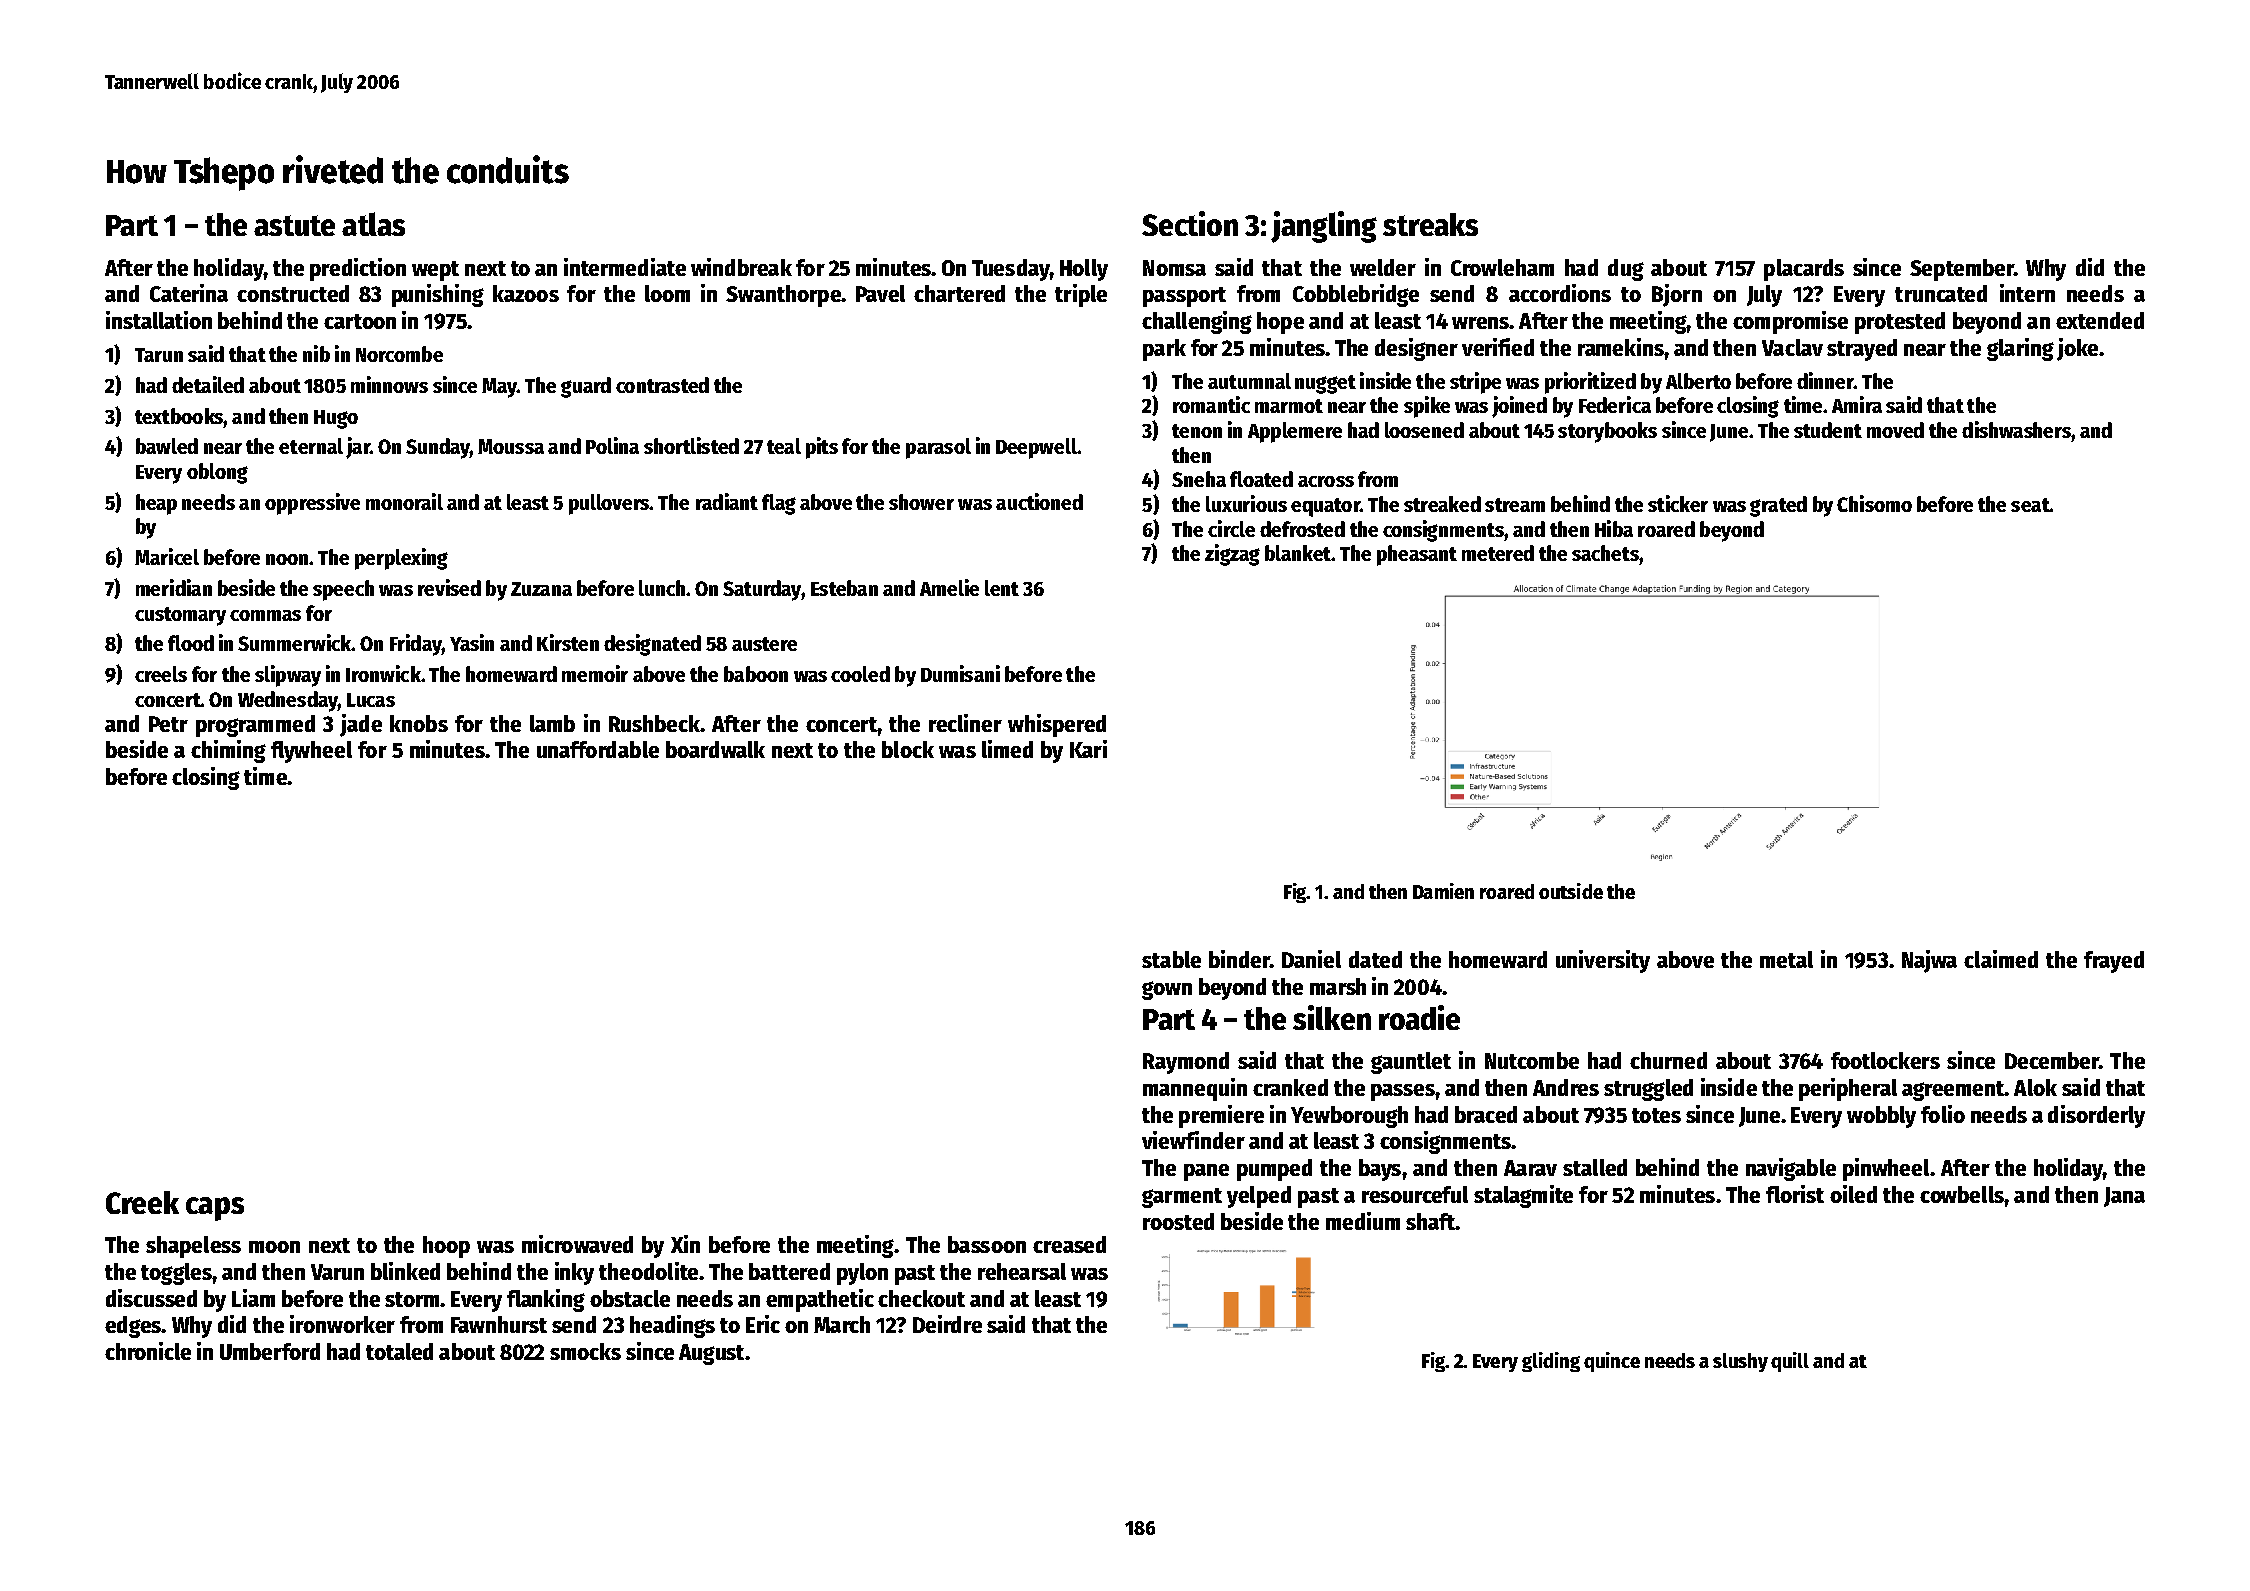 The image size is (2250, 1591). I want to click on ironworker, so click(342, 1324).
